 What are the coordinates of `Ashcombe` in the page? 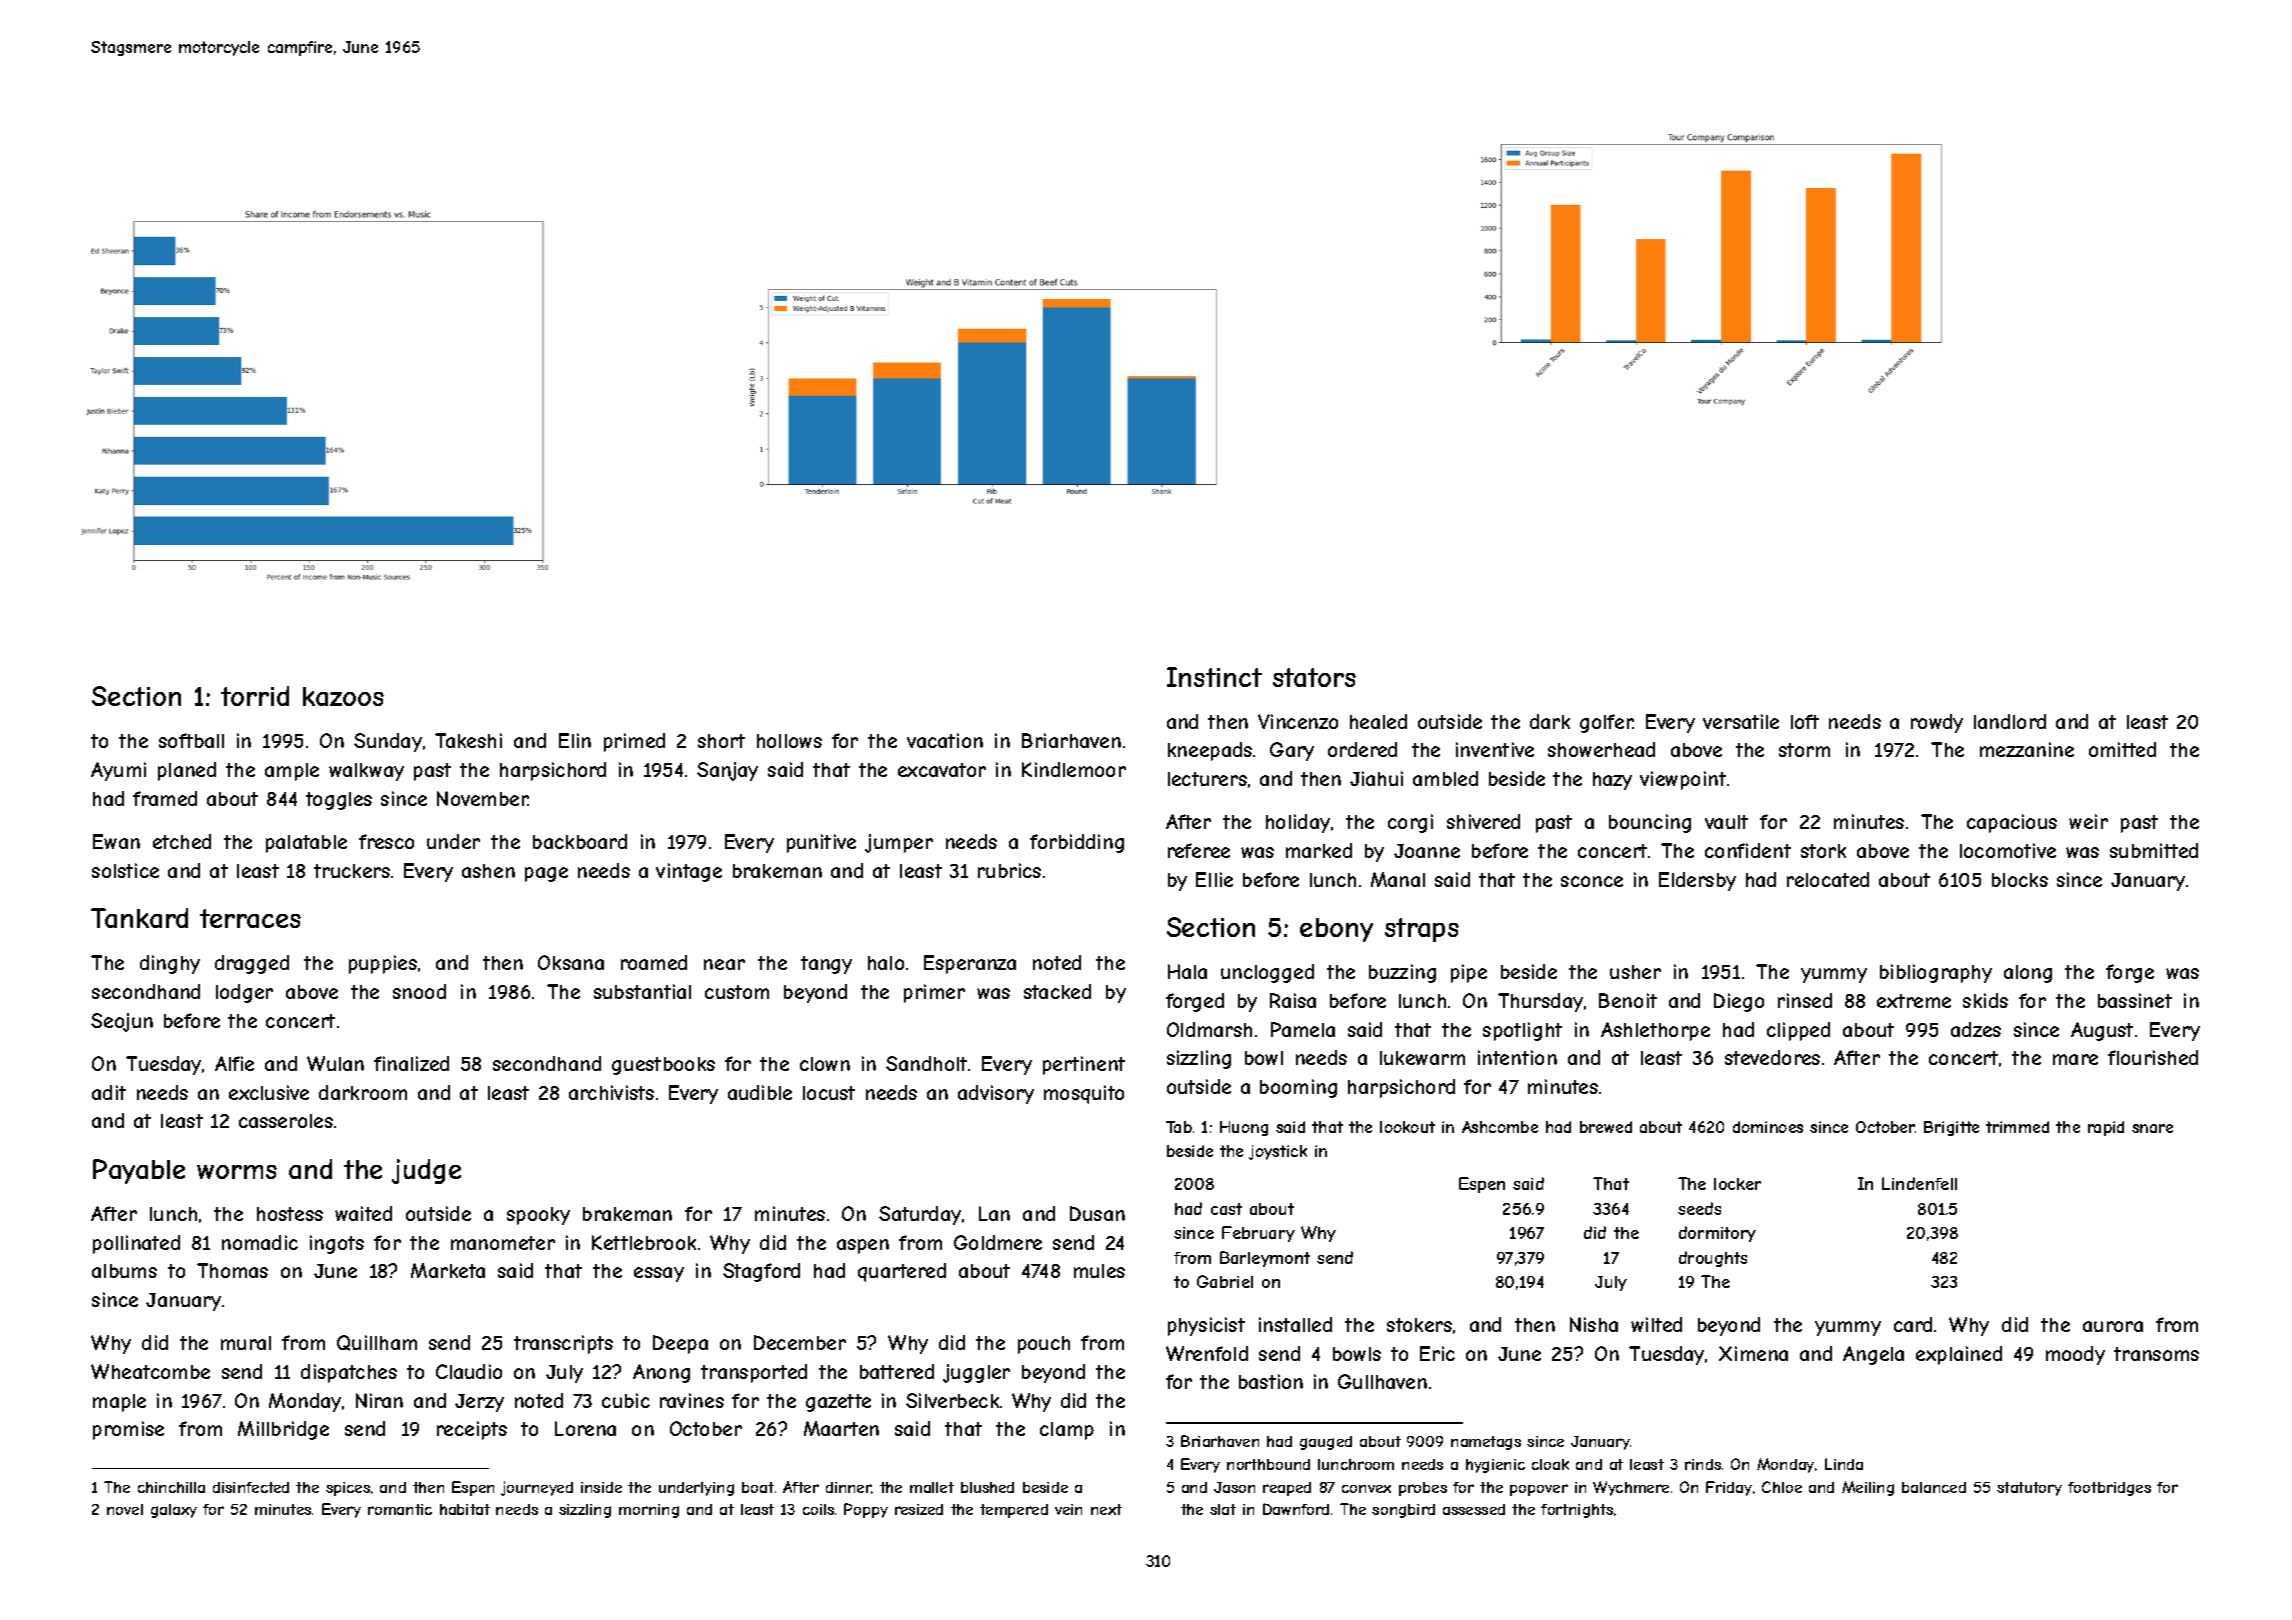 It's located at (1500, 1127).
